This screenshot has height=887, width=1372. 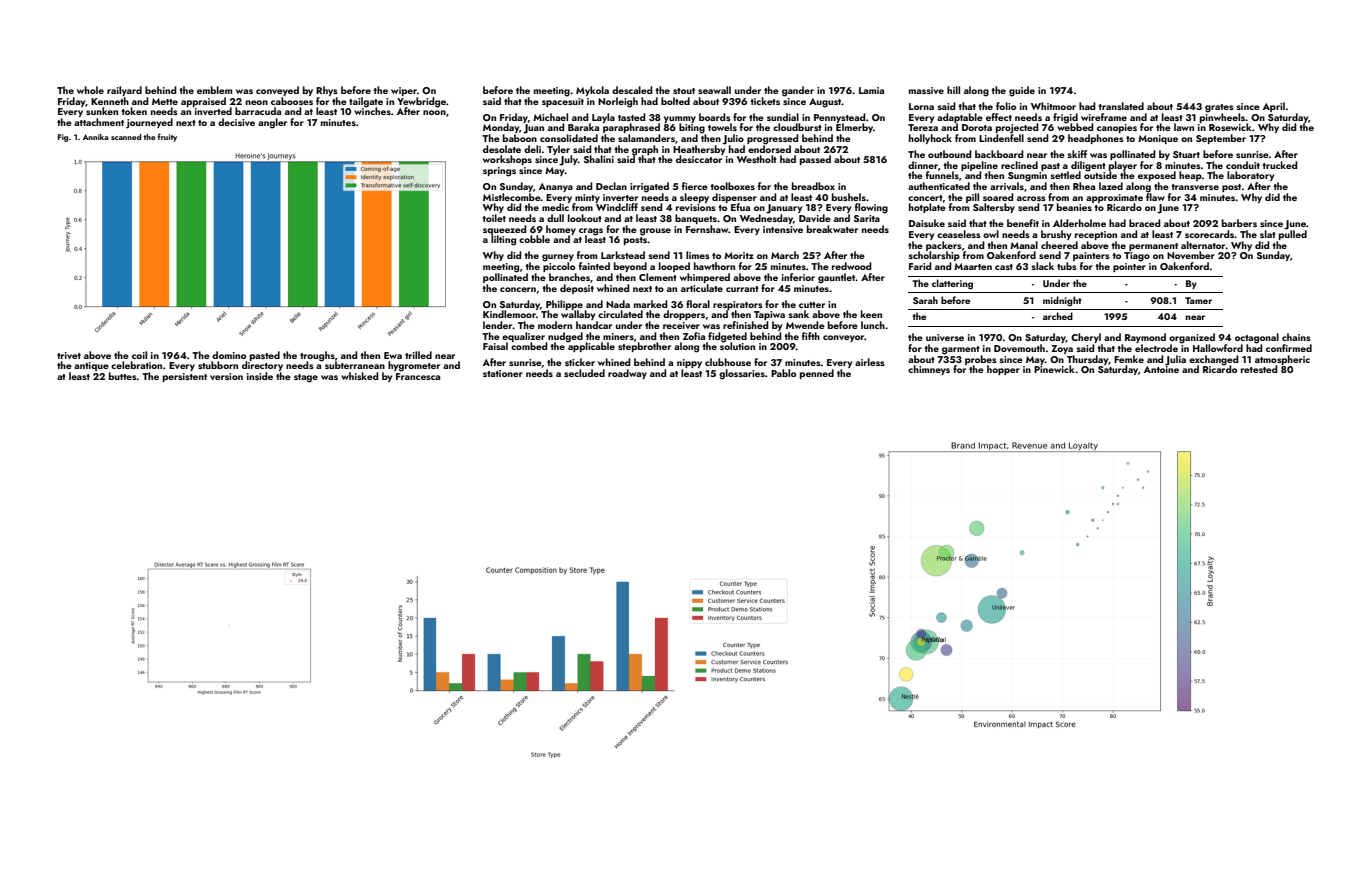 What do you see at coordinates (627, 374) in the screenshot?
I see `roadway` at bounding box center [627, 374].
